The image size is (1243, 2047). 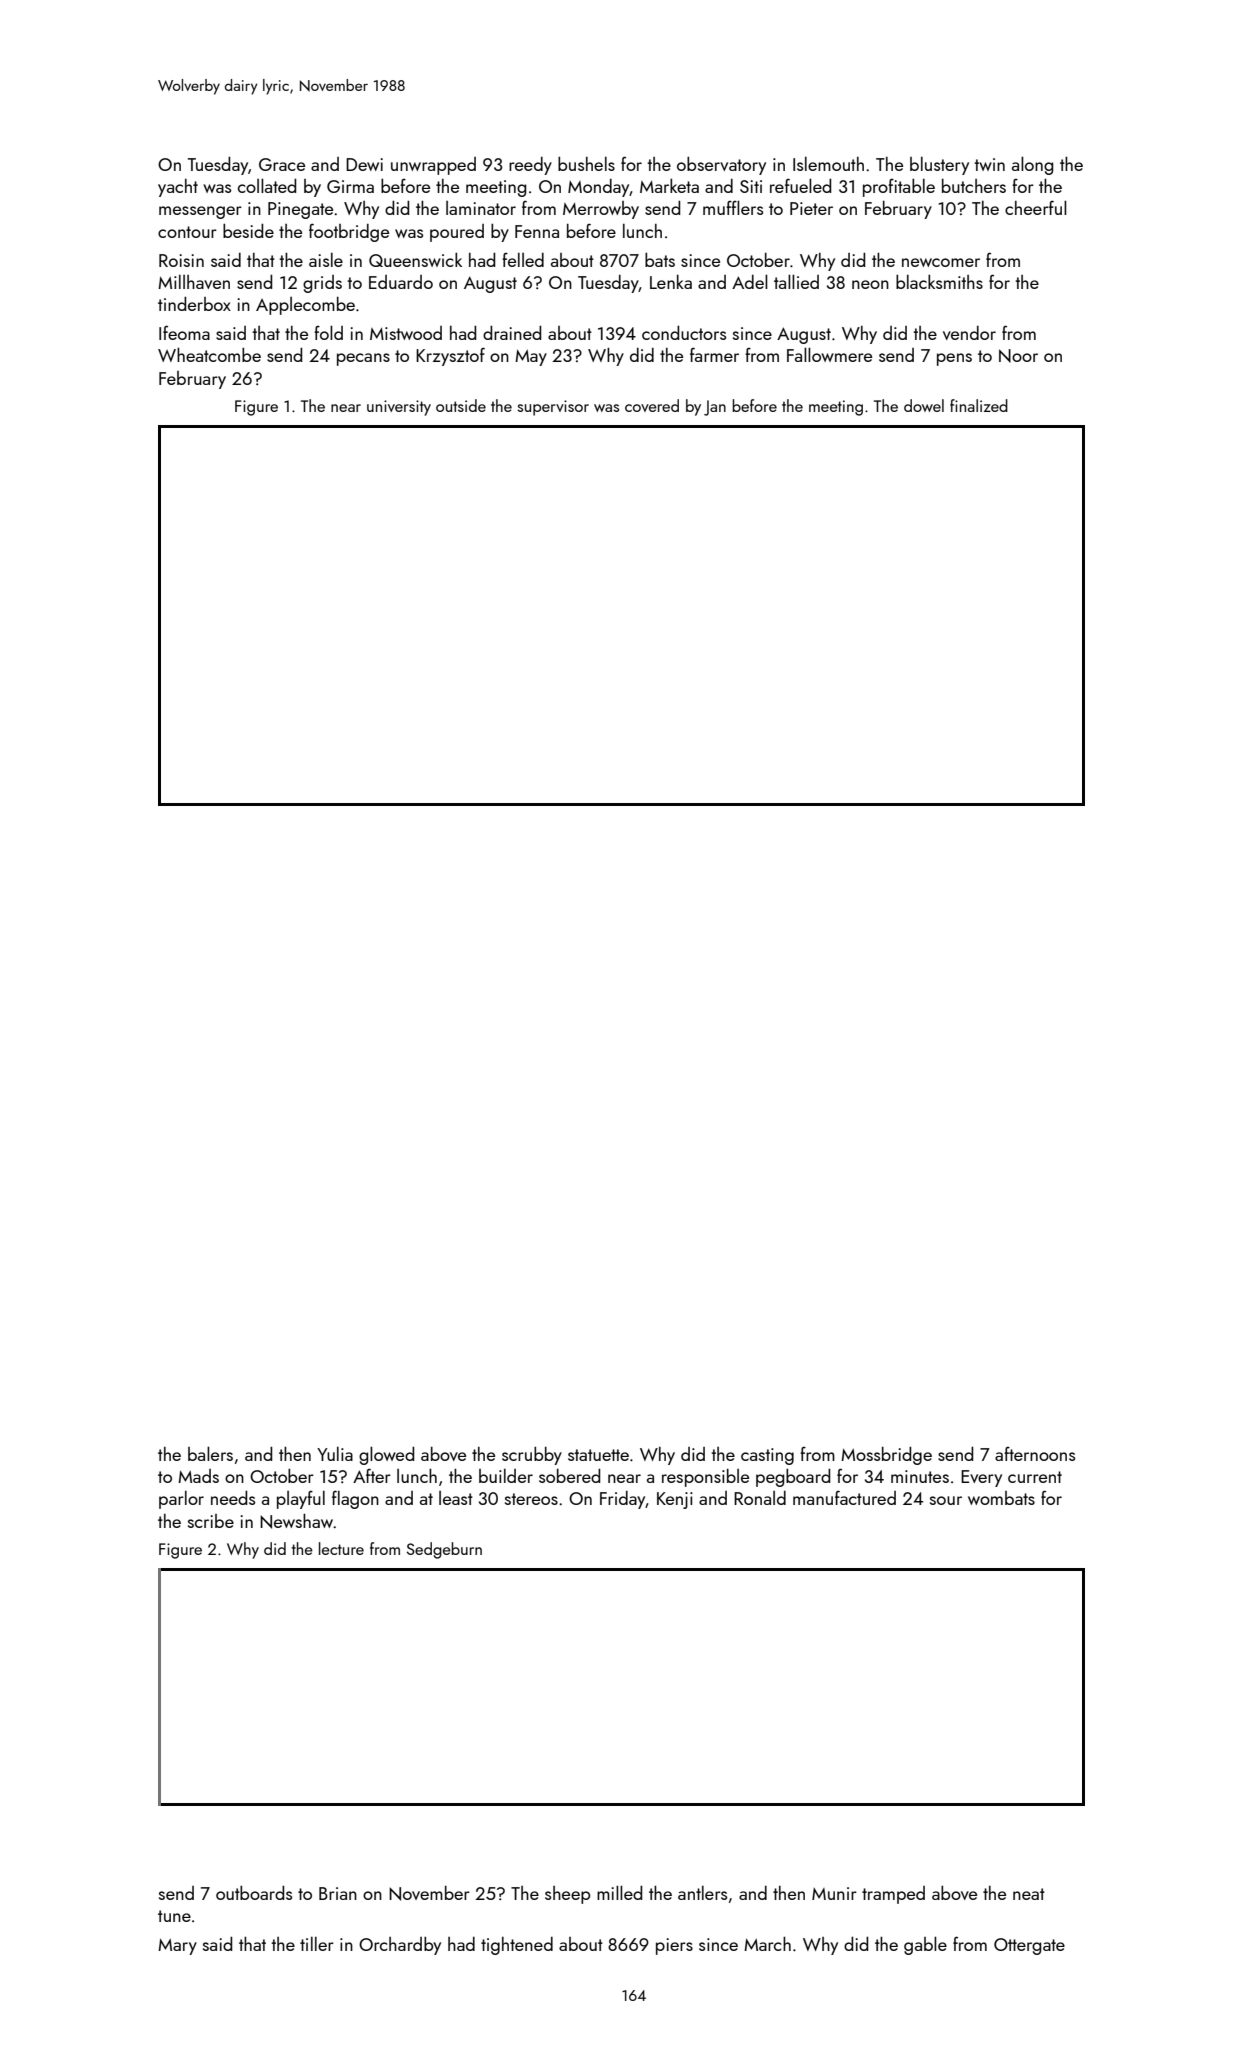 I want to click on Yulia, so click(x=335, y=1454).
